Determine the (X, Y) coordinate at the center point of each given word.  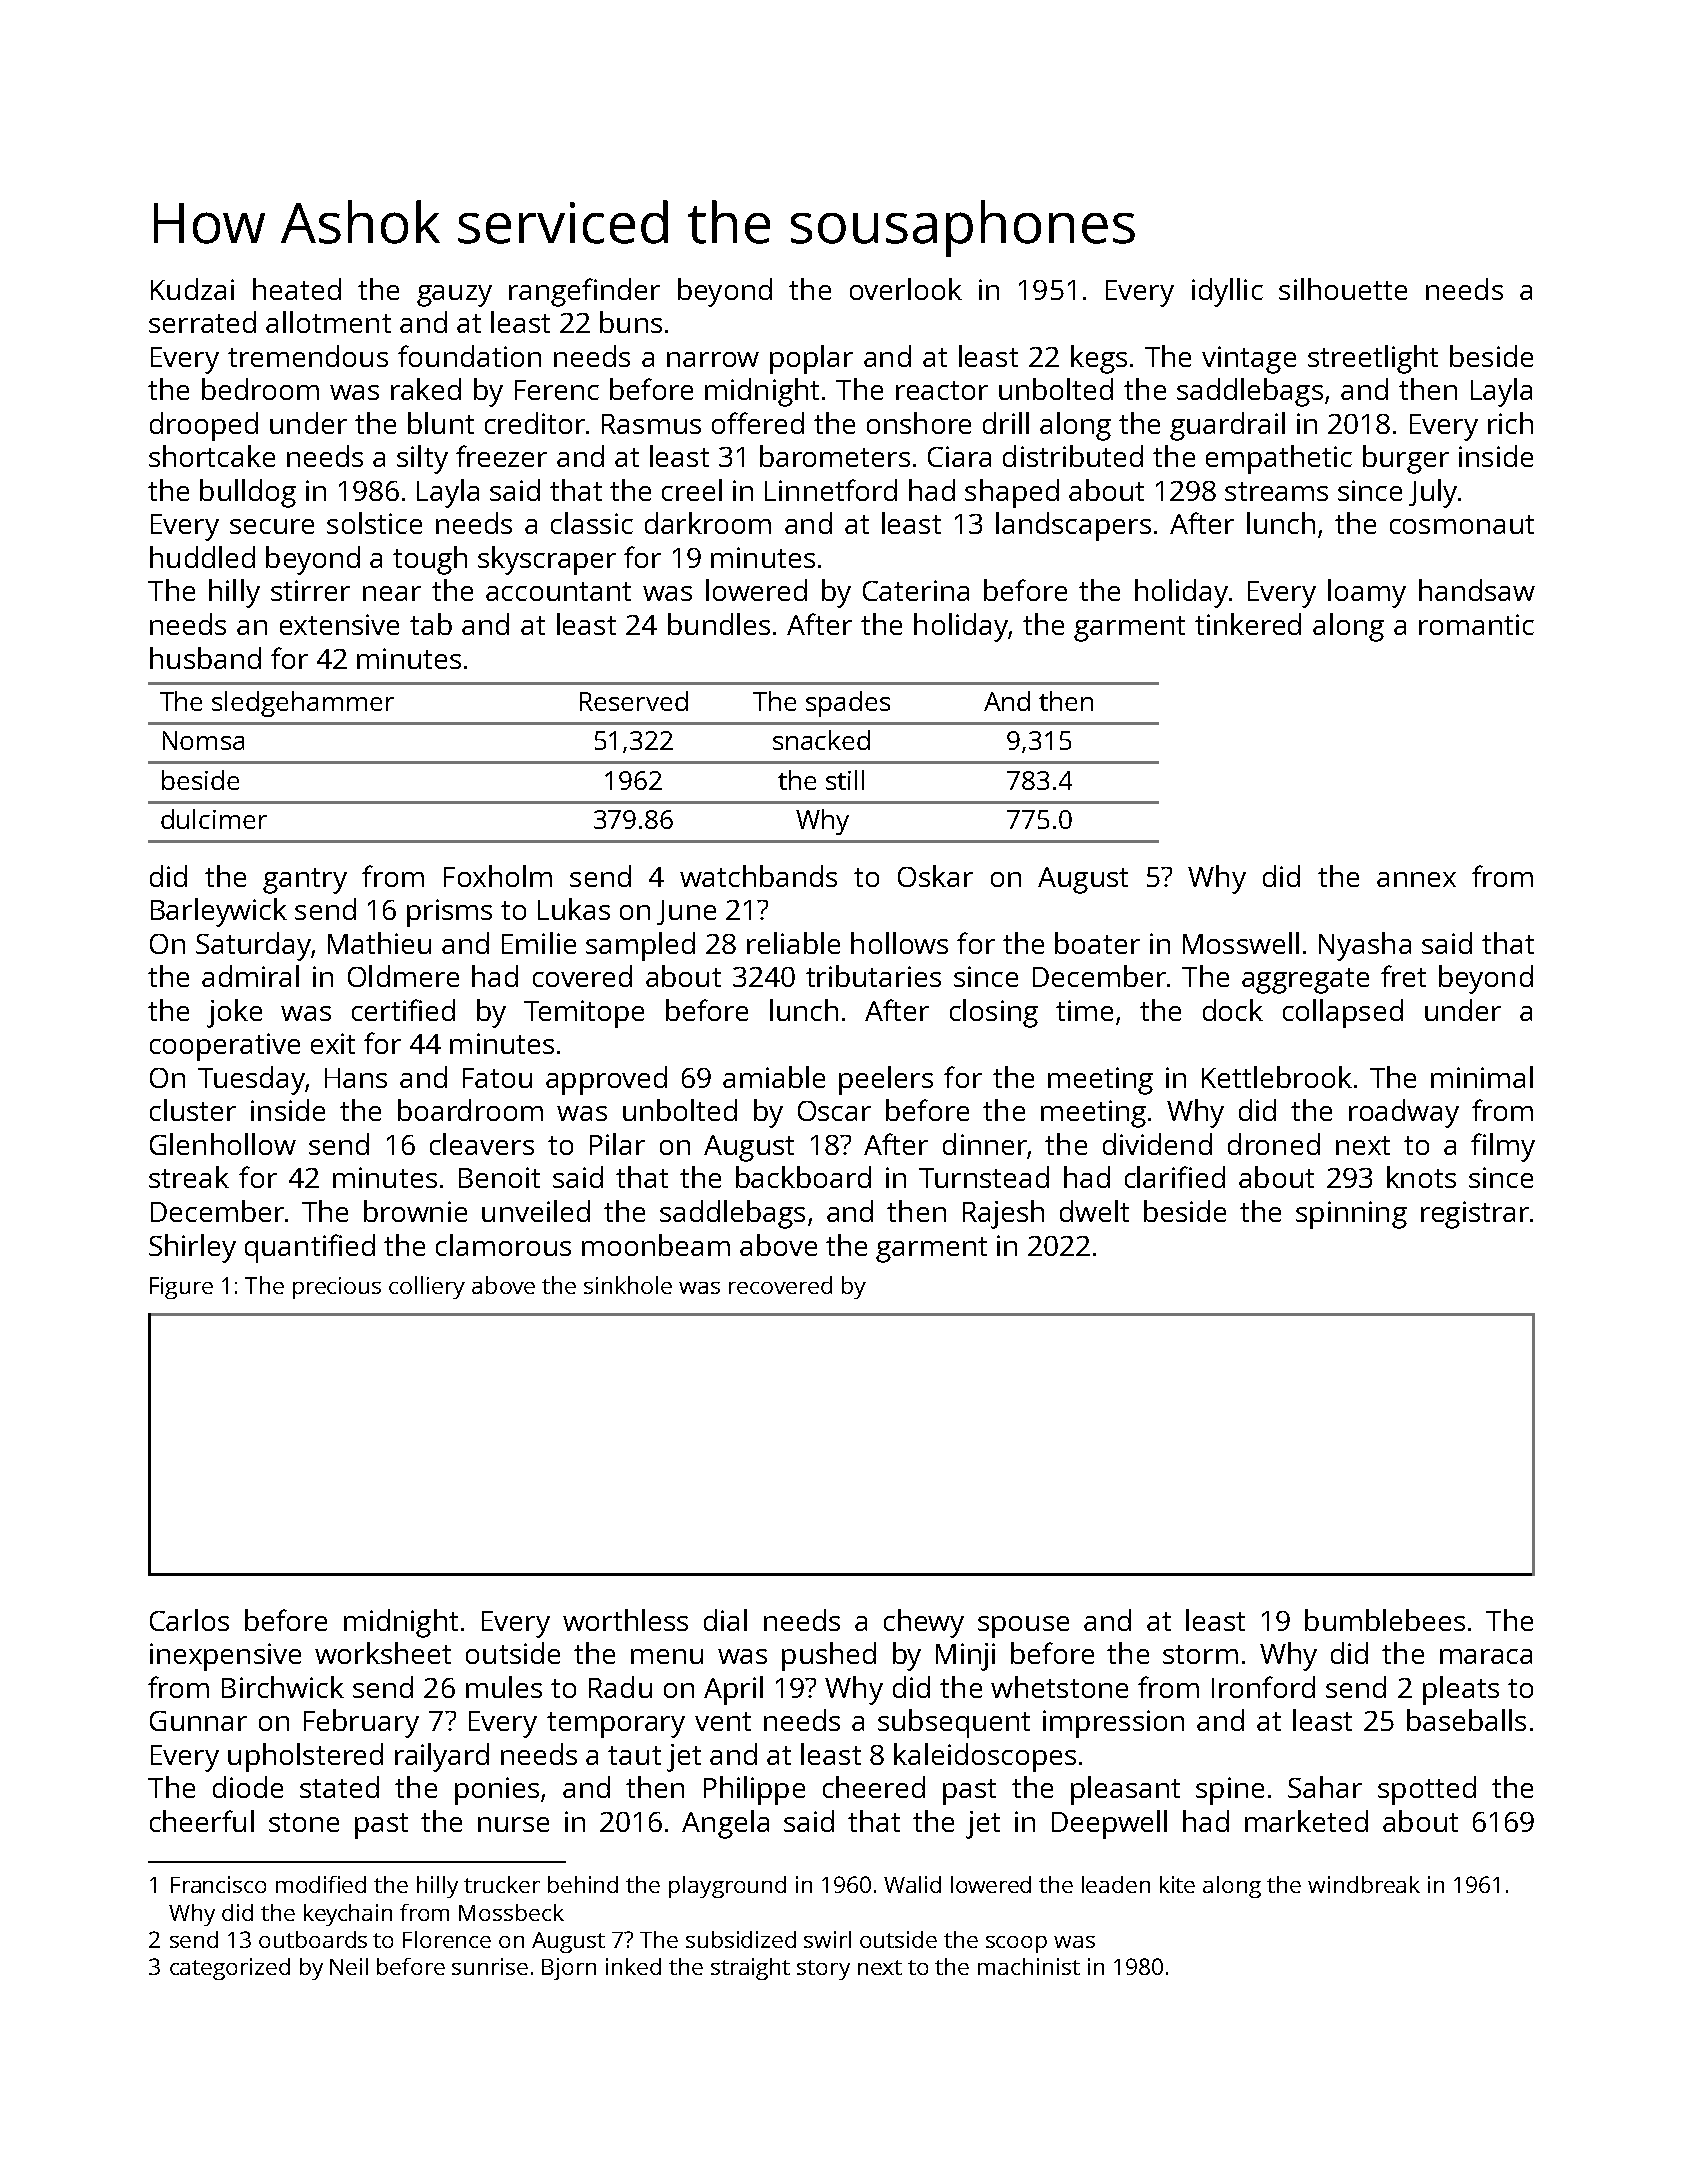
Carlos (189, 1620)
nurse (513, 1824)
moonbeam (656, 1245)
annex (1416, 879)
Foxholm (498, 876)
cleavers (482, 1144)
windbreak (1364, 1884)
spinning (1351, 1215)
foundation (469, 356)
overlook (906, 289)
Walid (912, 1884)
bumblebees (1385, 1620)
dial (725, 1620)
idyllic (1227, 292)
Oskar (935, 876)
